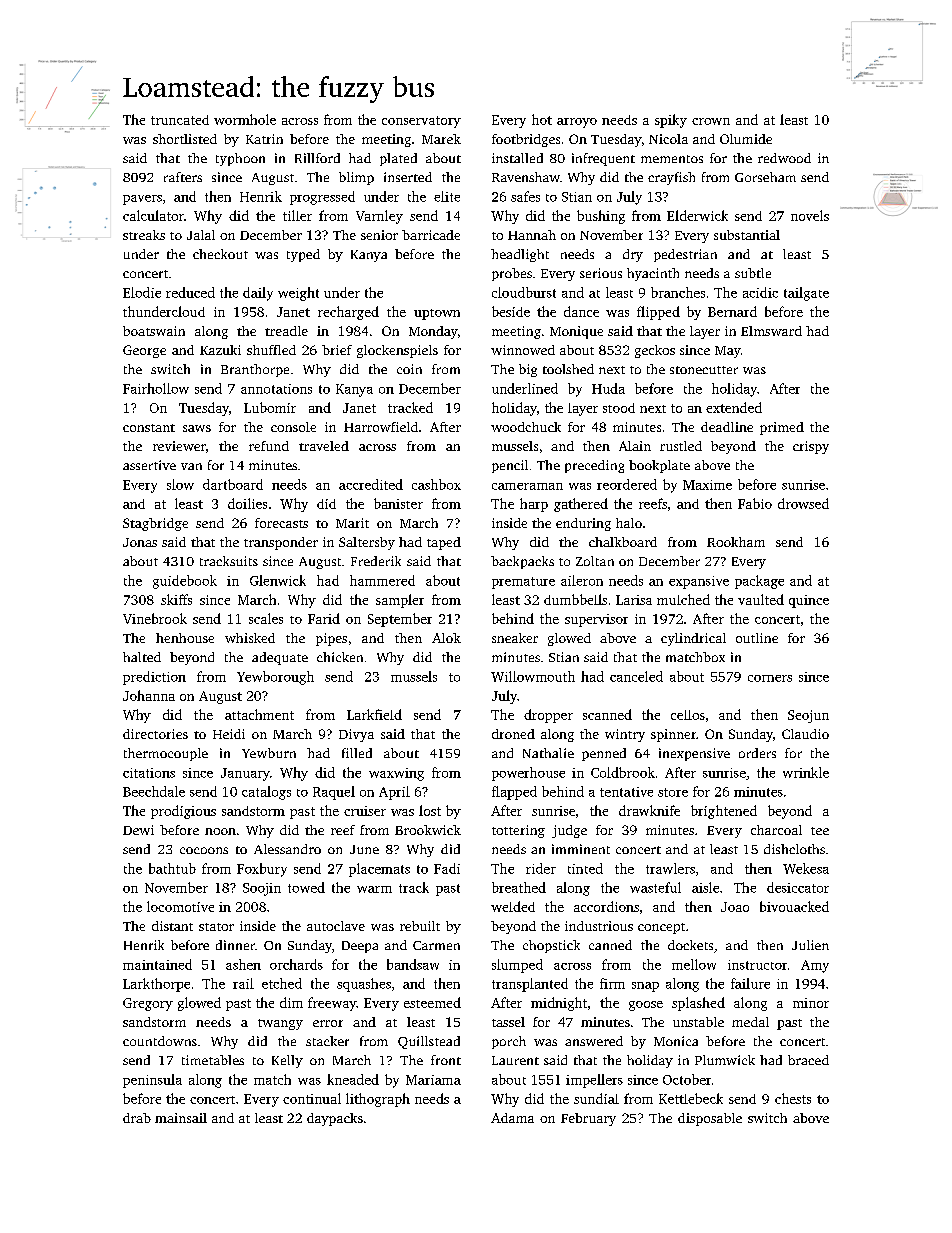  What do you see at coordinates (140, 542) in the screenshot?
I see `Jonas` at bounding box center [140, 542].
